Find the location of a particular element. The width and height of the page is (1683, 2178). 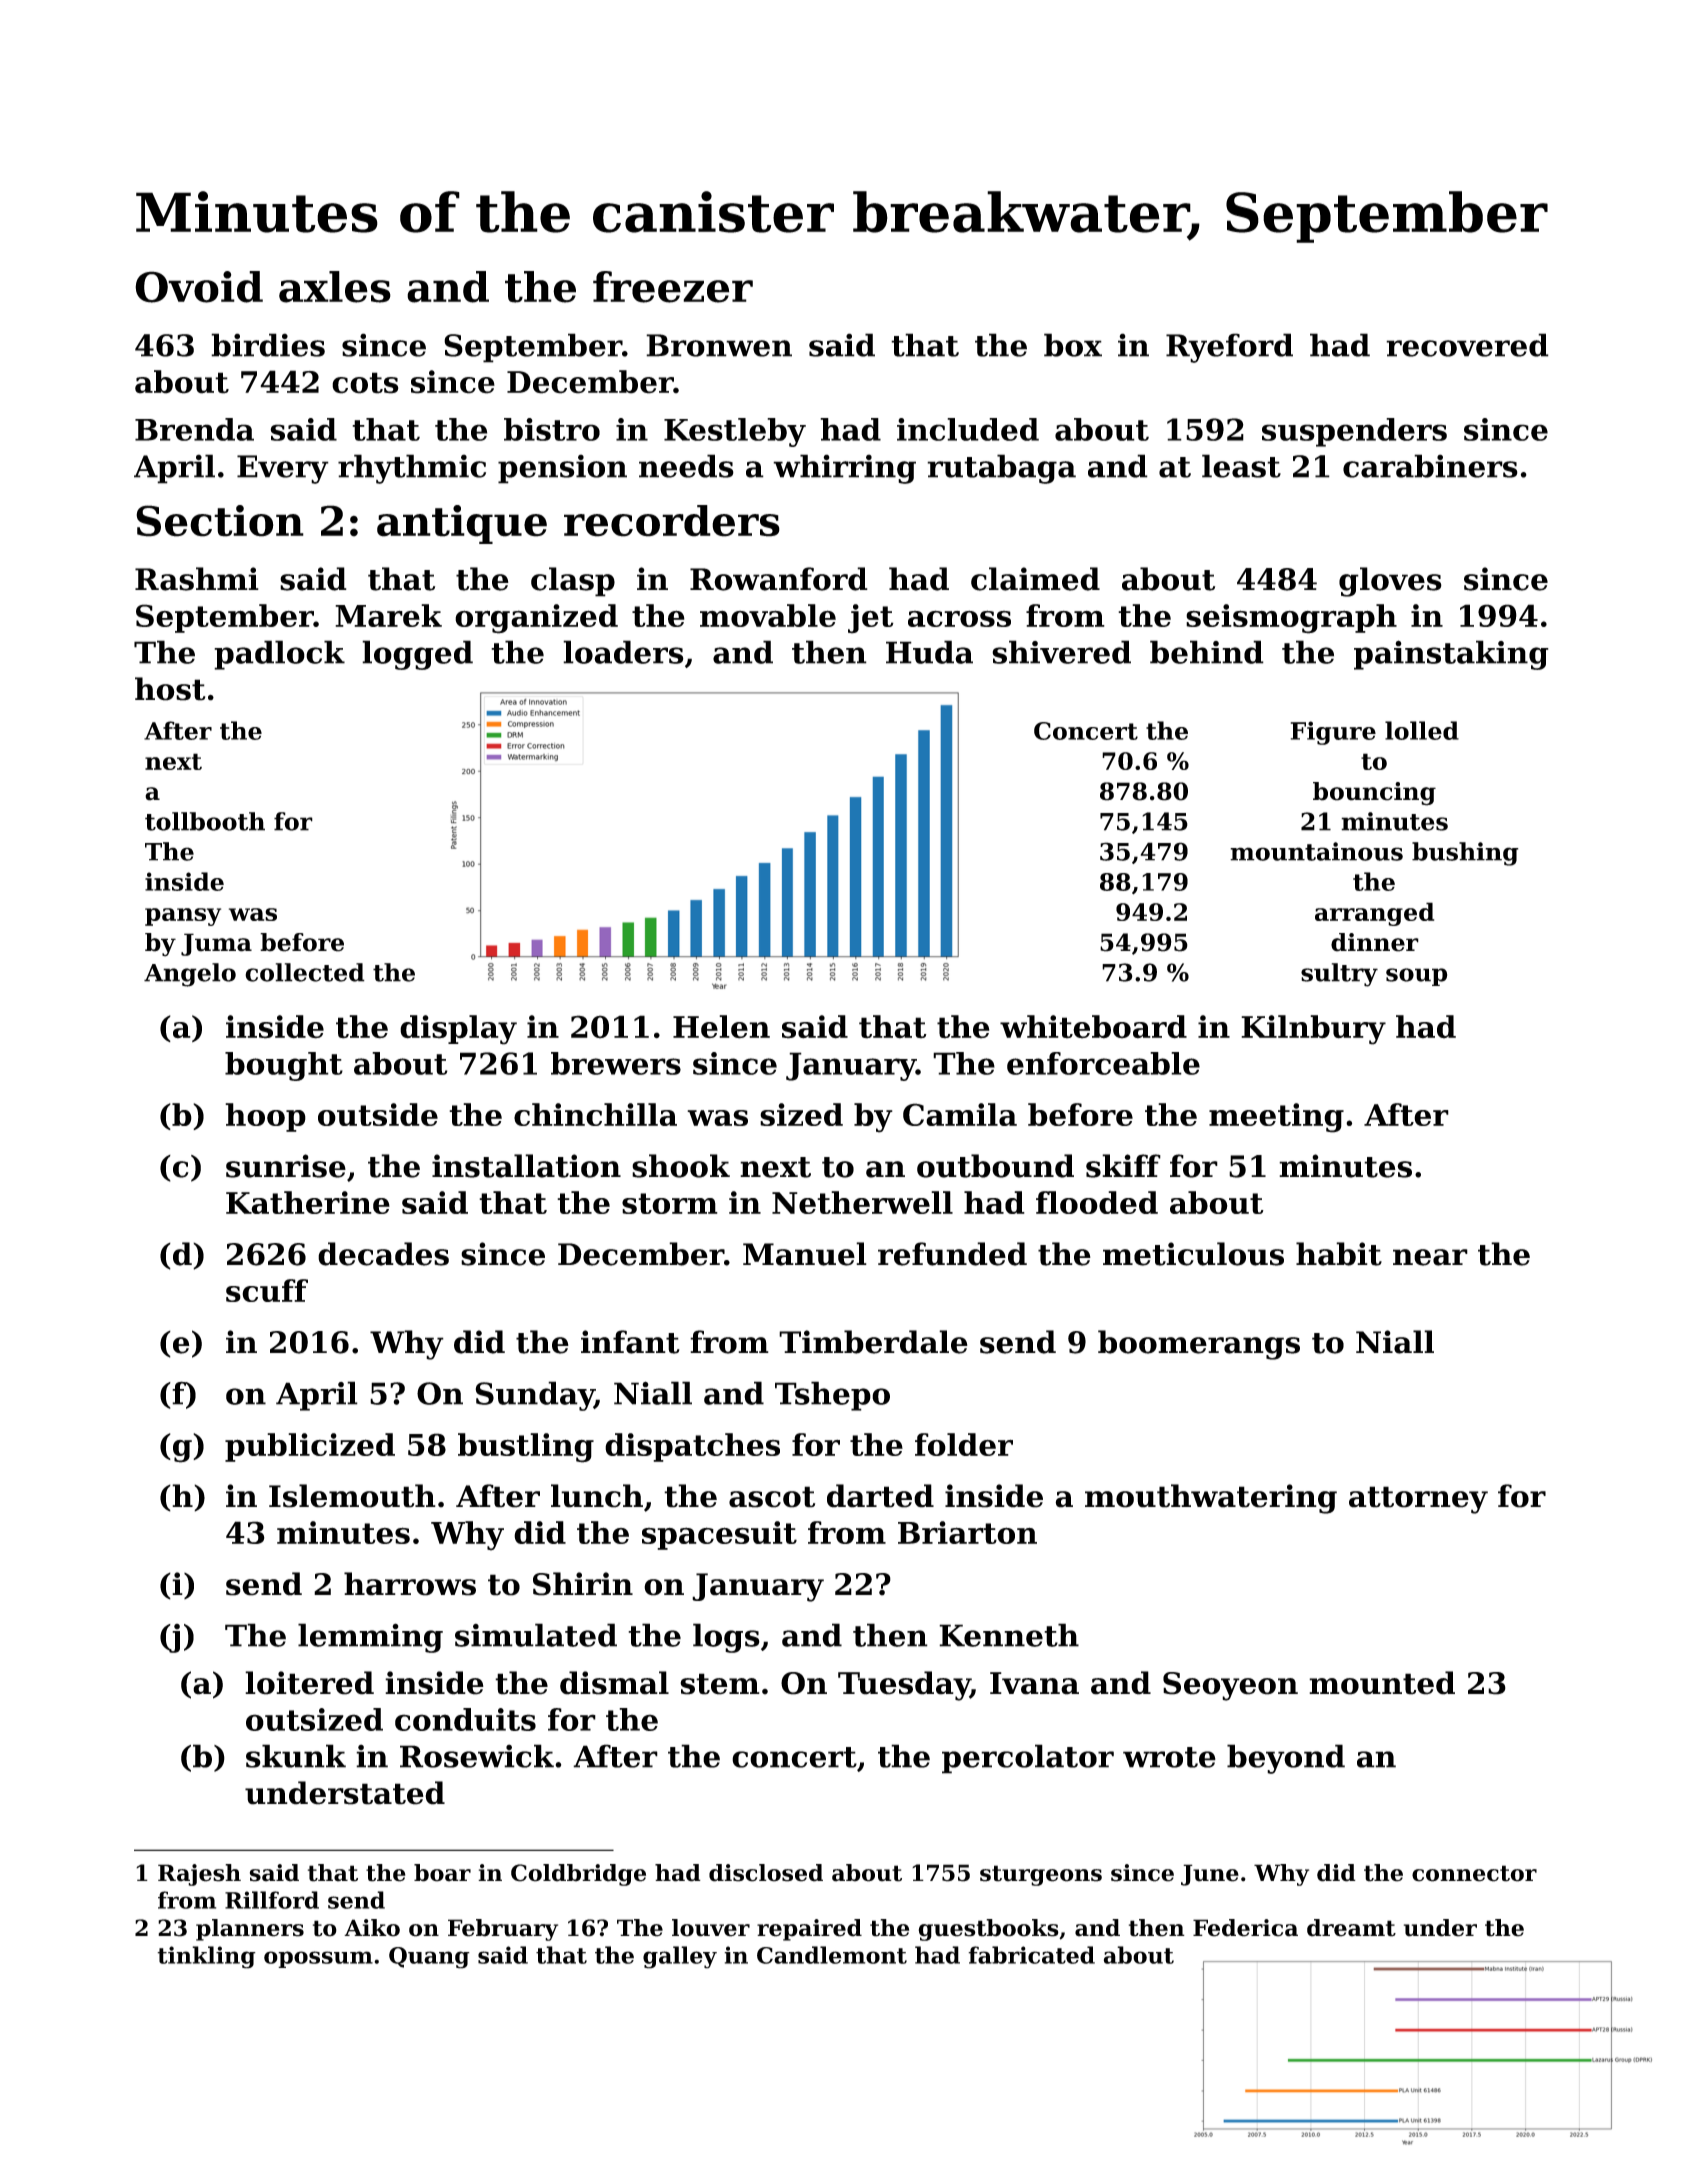

recovered is located at coordinates (1467, 345).
